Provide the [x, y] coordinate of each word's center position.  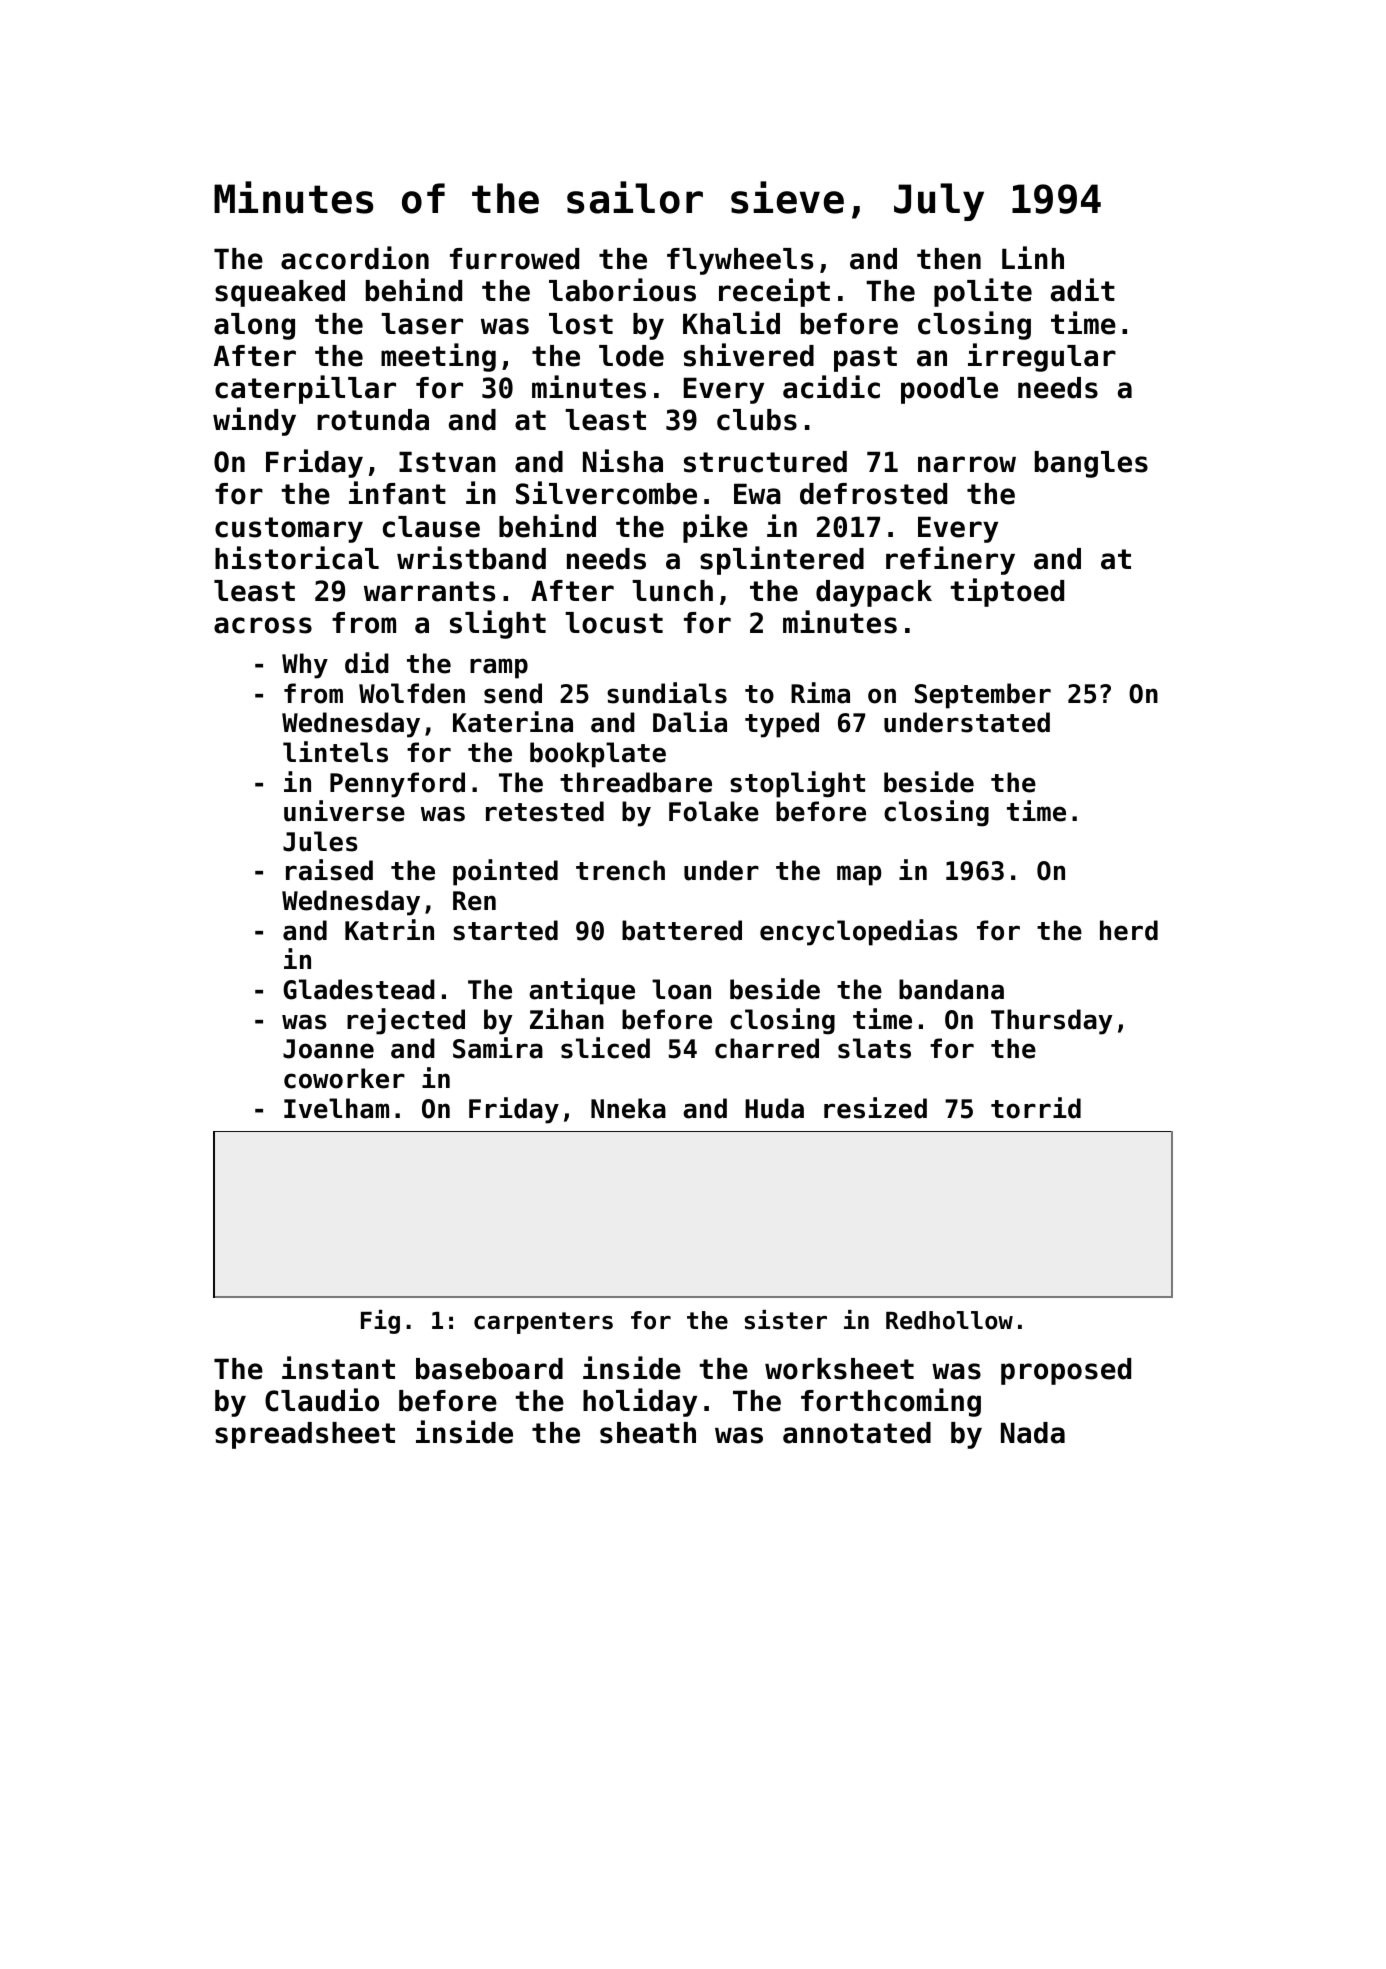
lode [631, 356]
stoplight [797, 784]
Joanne [328, 1049]
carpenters [543, 1323]
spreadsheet [305, 1435]
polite [983, 292]
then [949, 259]
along [254, 326]
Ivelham [336, 1108]
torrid [1036, 1108]
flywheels [740, 261]
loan [681, 989]
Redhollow [949, 1320]
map [859, 875]
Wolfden [412, 693]
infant [397, 493]
